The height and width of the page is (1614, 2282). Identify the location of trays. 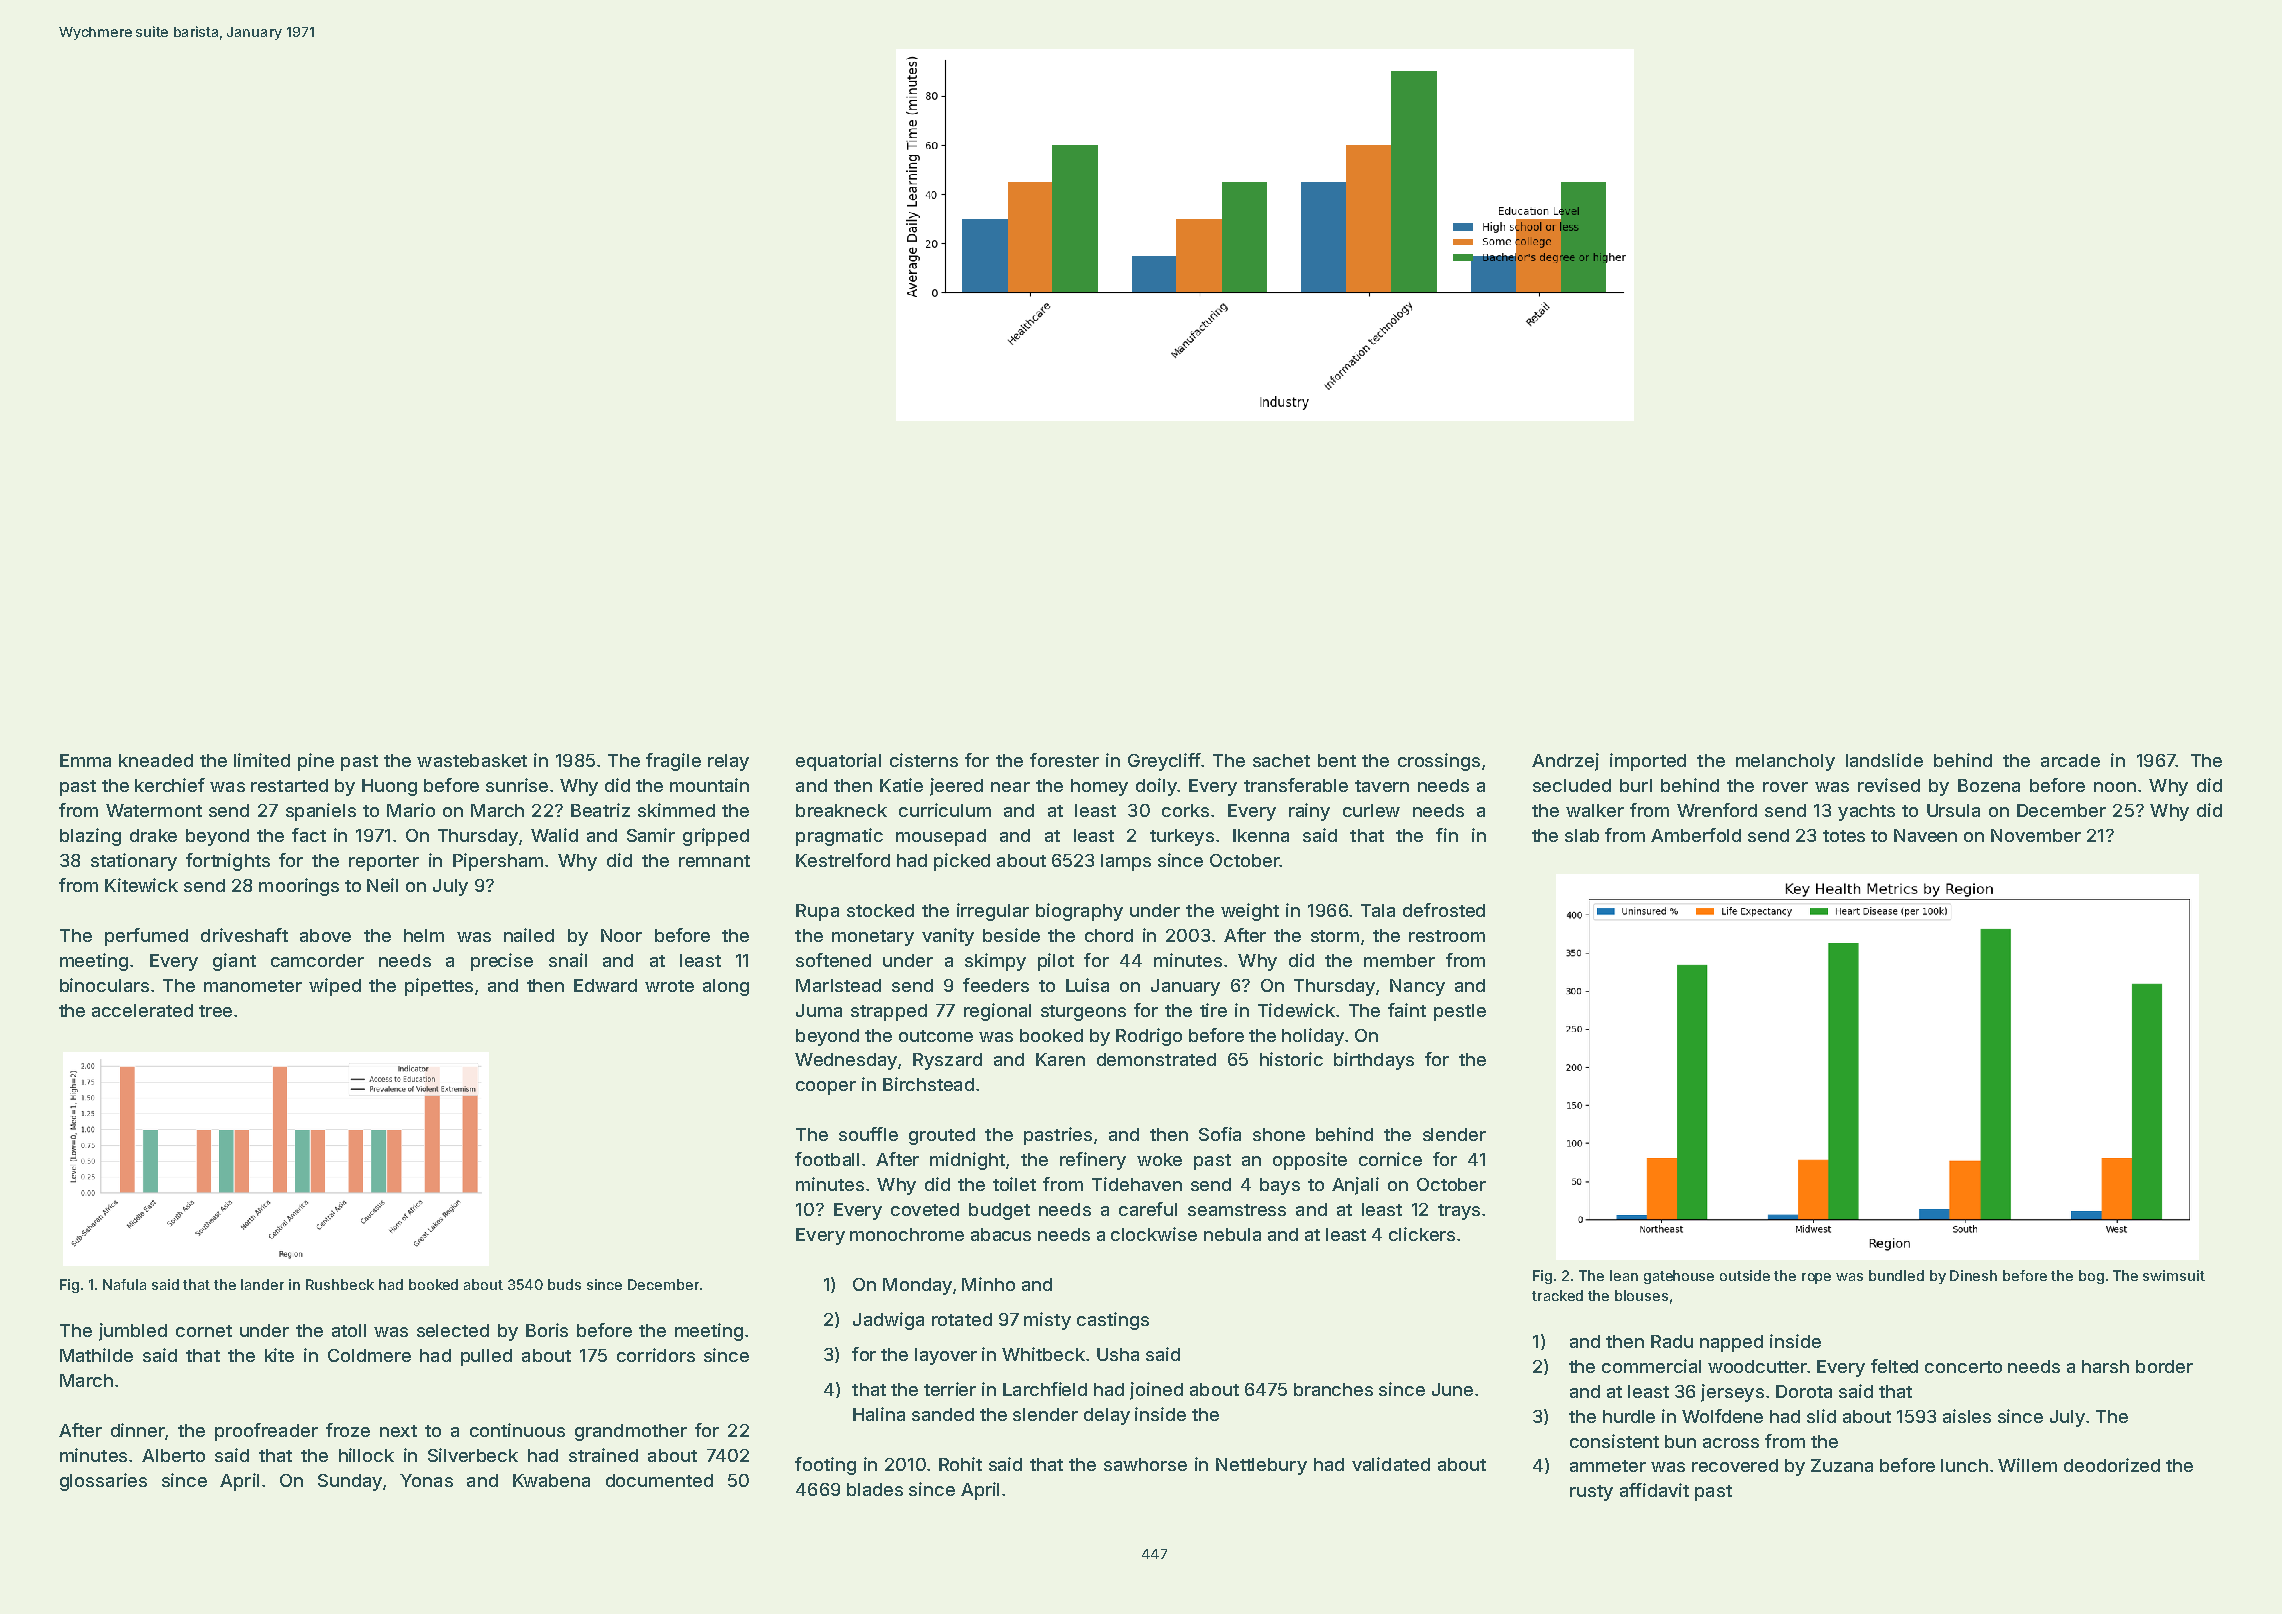
(1459, 1212).
